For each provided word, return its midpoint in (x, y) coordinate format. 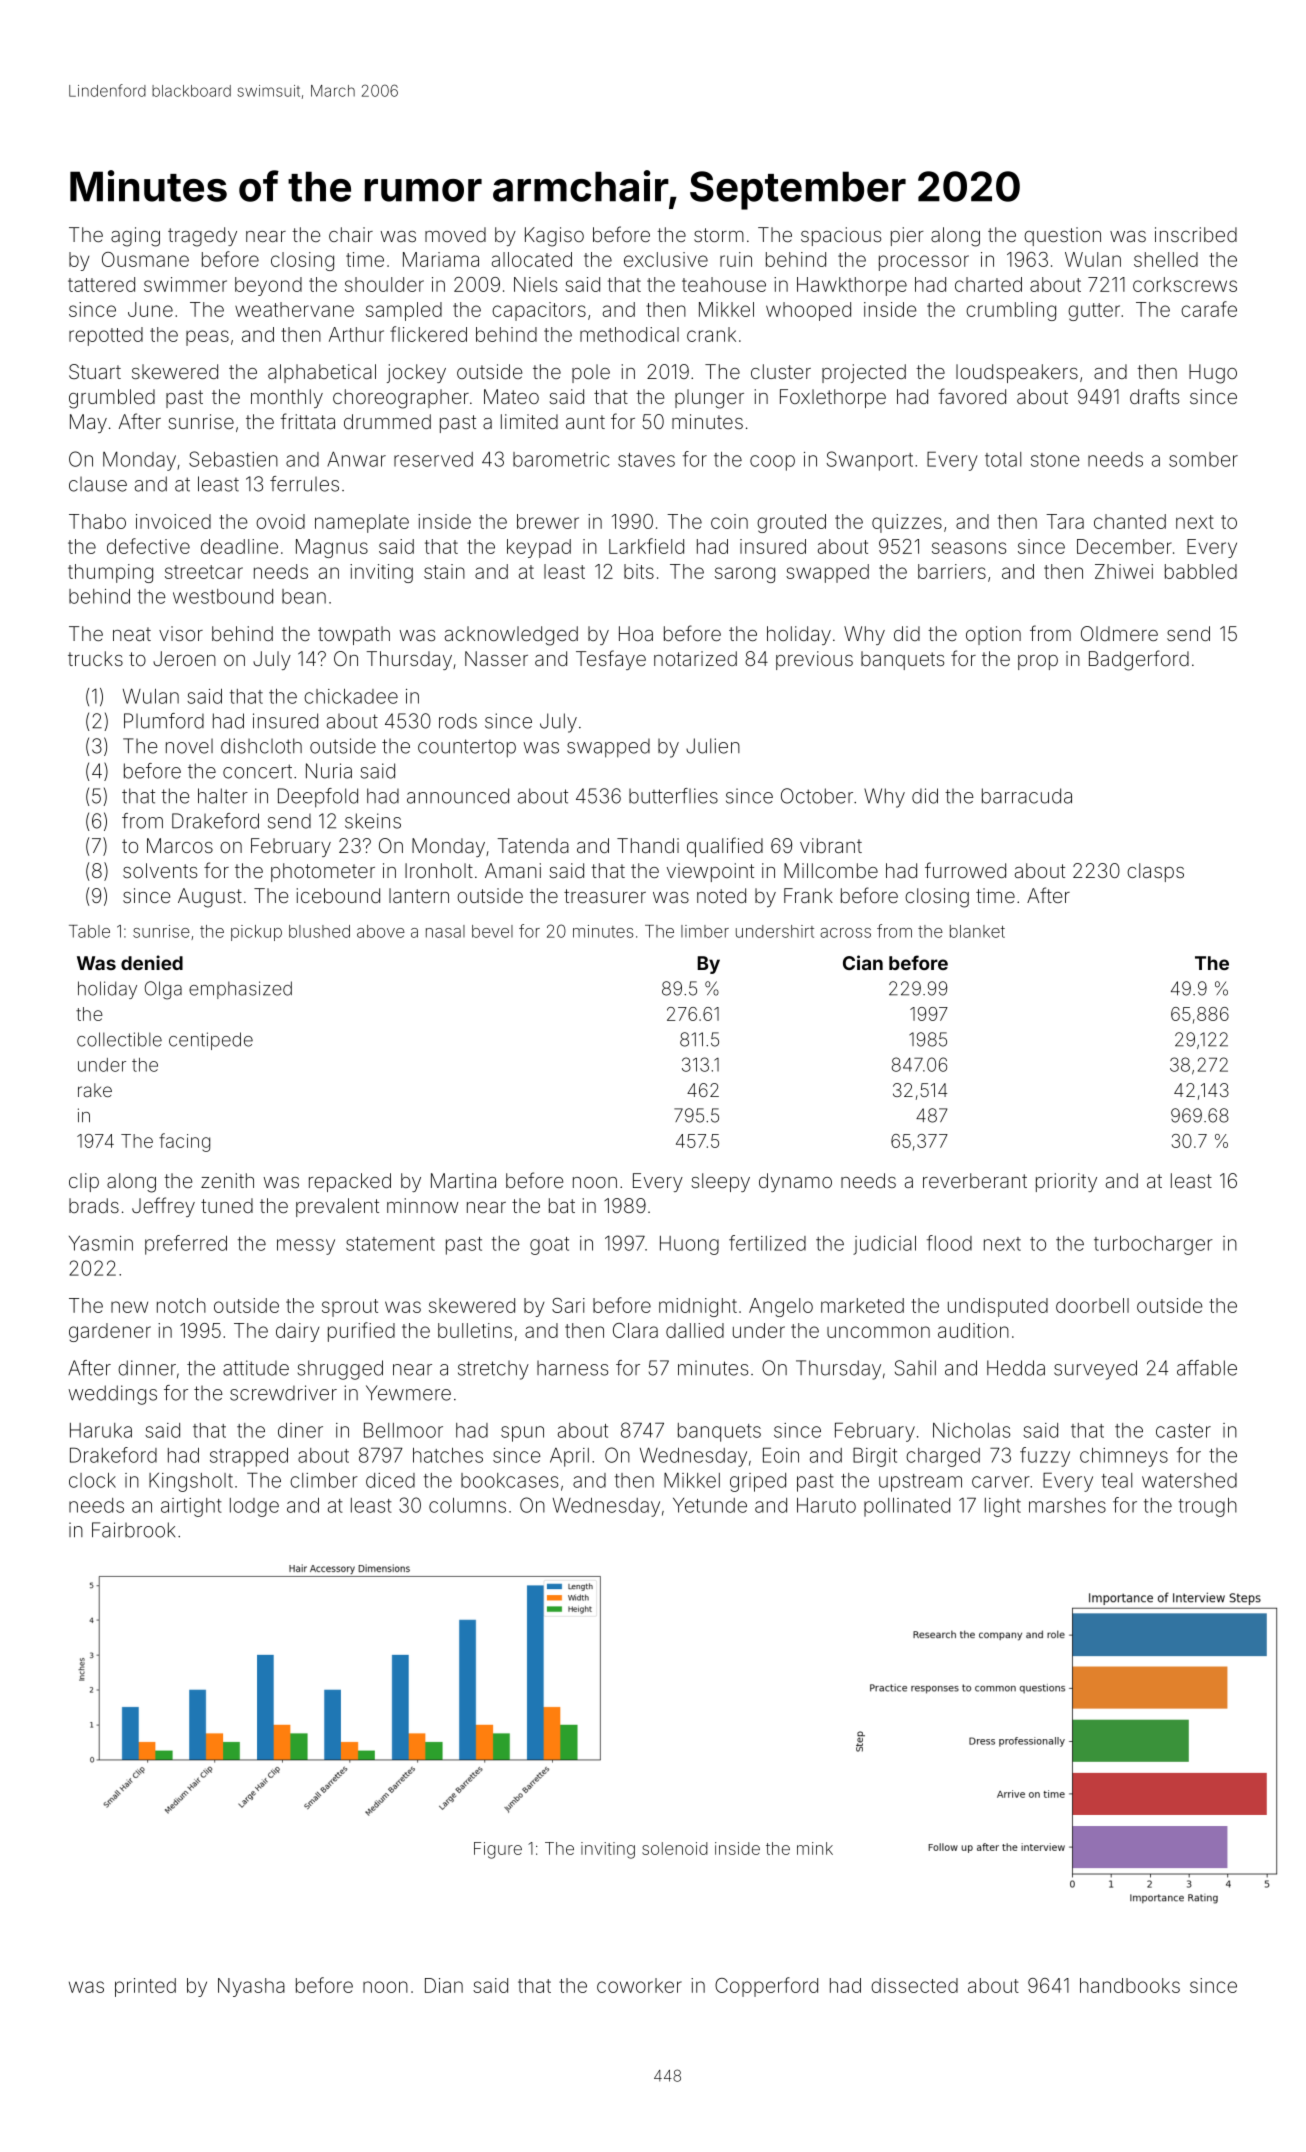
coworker (639, 1985)
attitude (256, 1368)
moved (455, 234)
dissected (914, 1985)
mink (815, 1848)
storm (719, 235)
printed (145, 1987)
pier (907, 236)
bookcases (509, 1480)
